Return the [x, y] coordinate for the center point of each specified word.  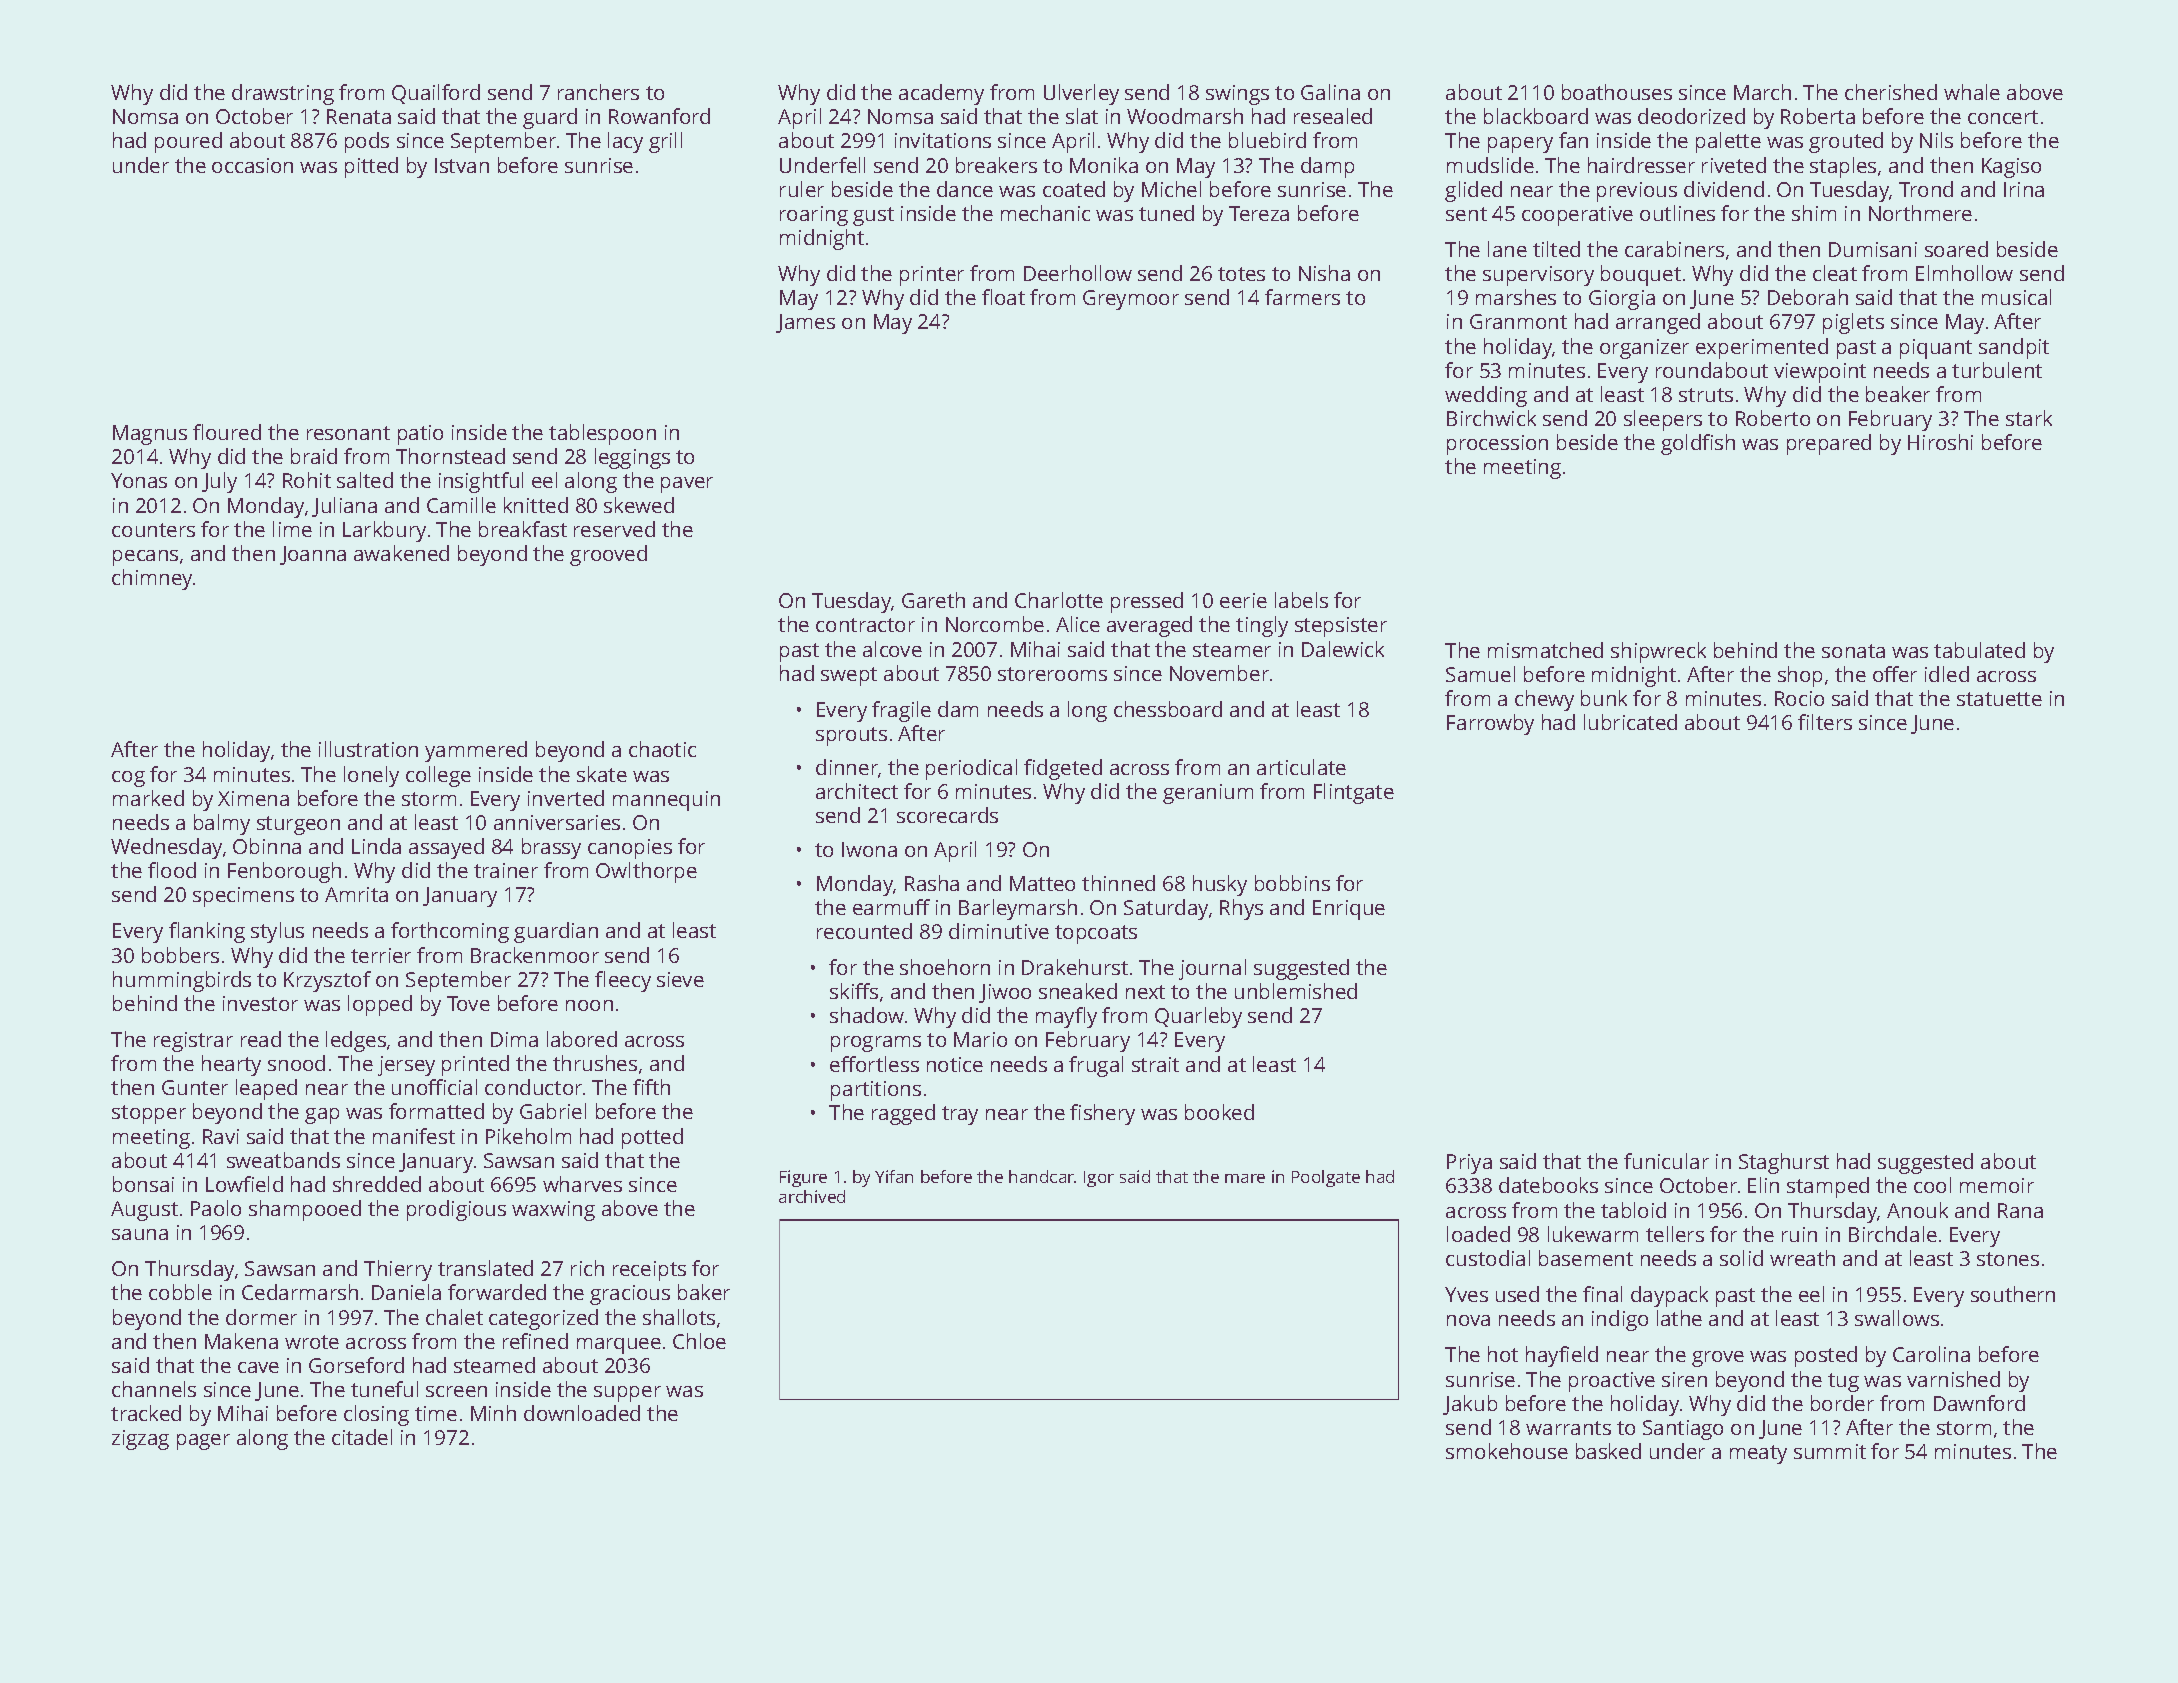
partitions [876, 1091]
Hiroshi [1940, 442]
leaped [266, 1089]
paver [687, 485]
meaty [1758, 1454]
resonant [348, 433]
